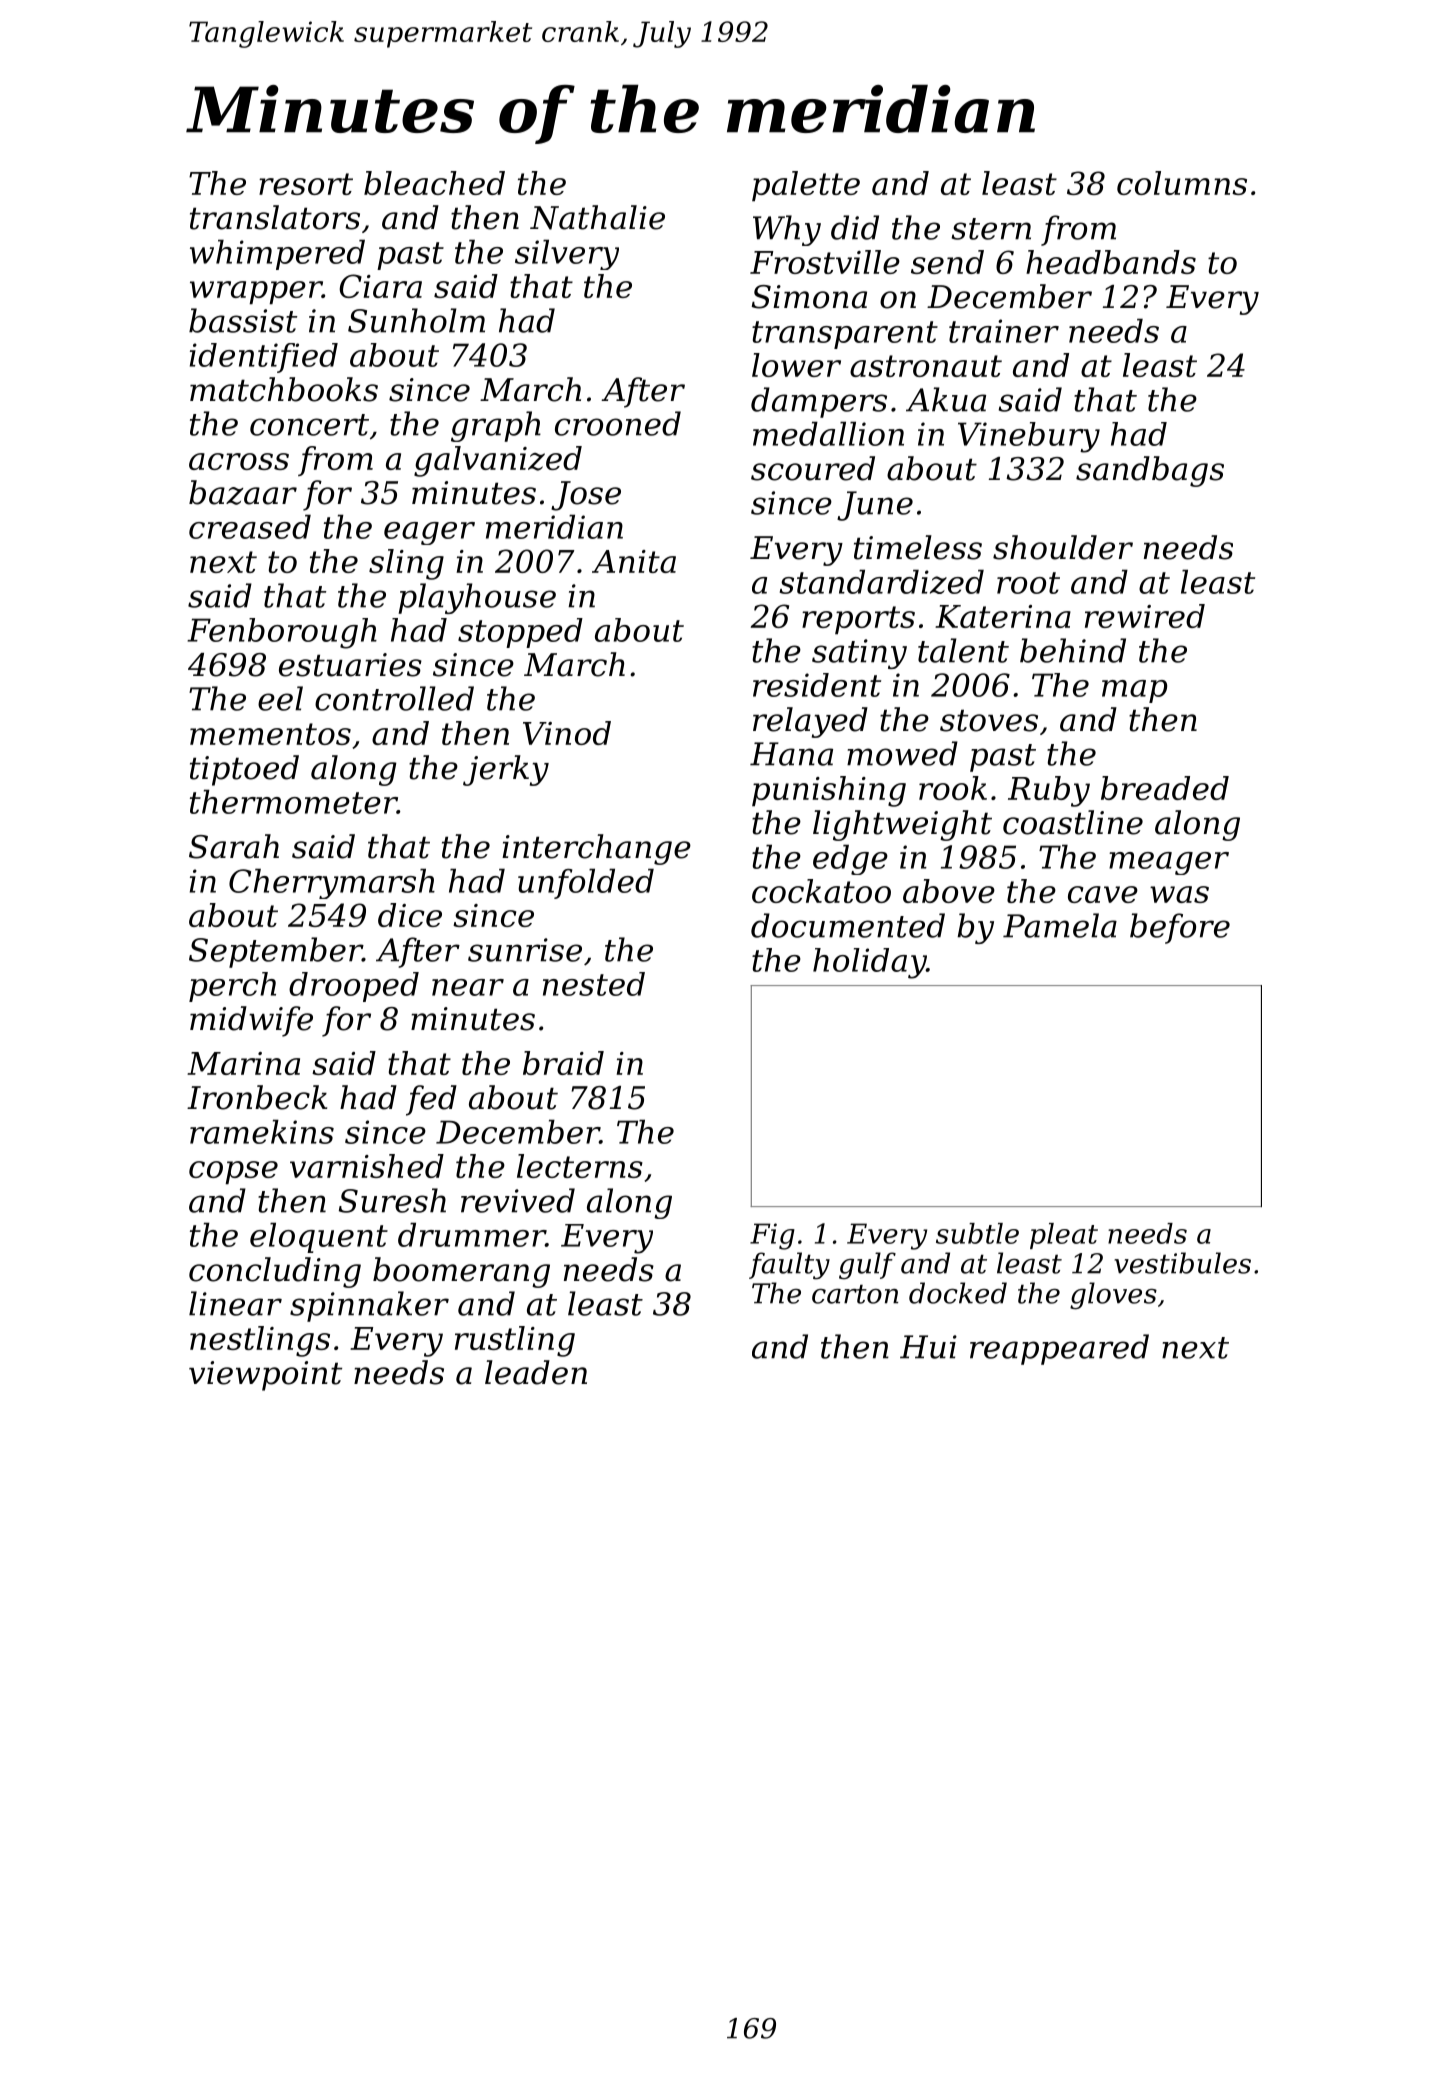  Describe the element at coordinates (284, 389) in the image. I see `matchbooks` at that location.
